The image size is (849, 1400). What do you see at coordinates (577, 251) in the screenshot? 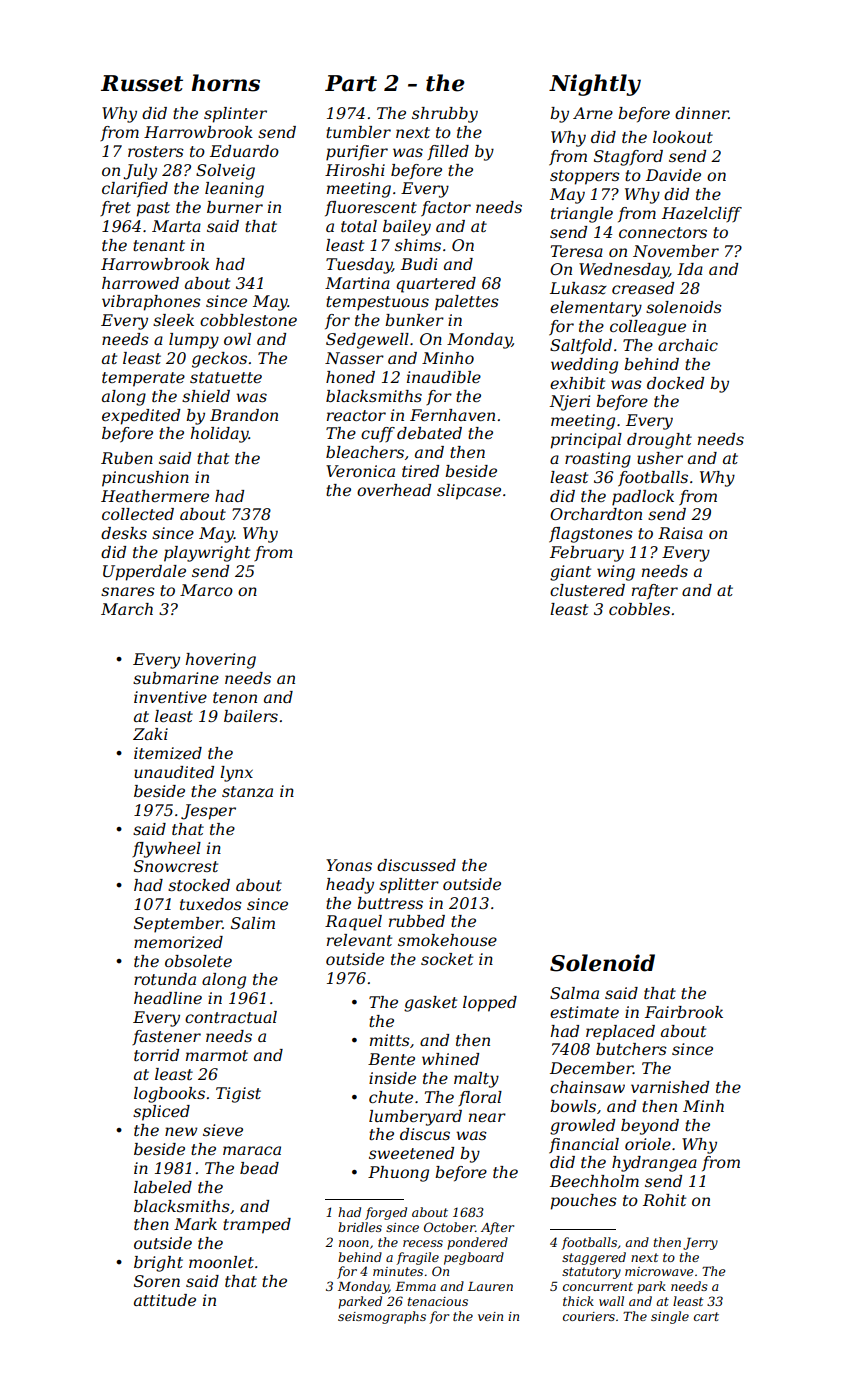
I see `Teresa` at bounding box center [577, 251].
